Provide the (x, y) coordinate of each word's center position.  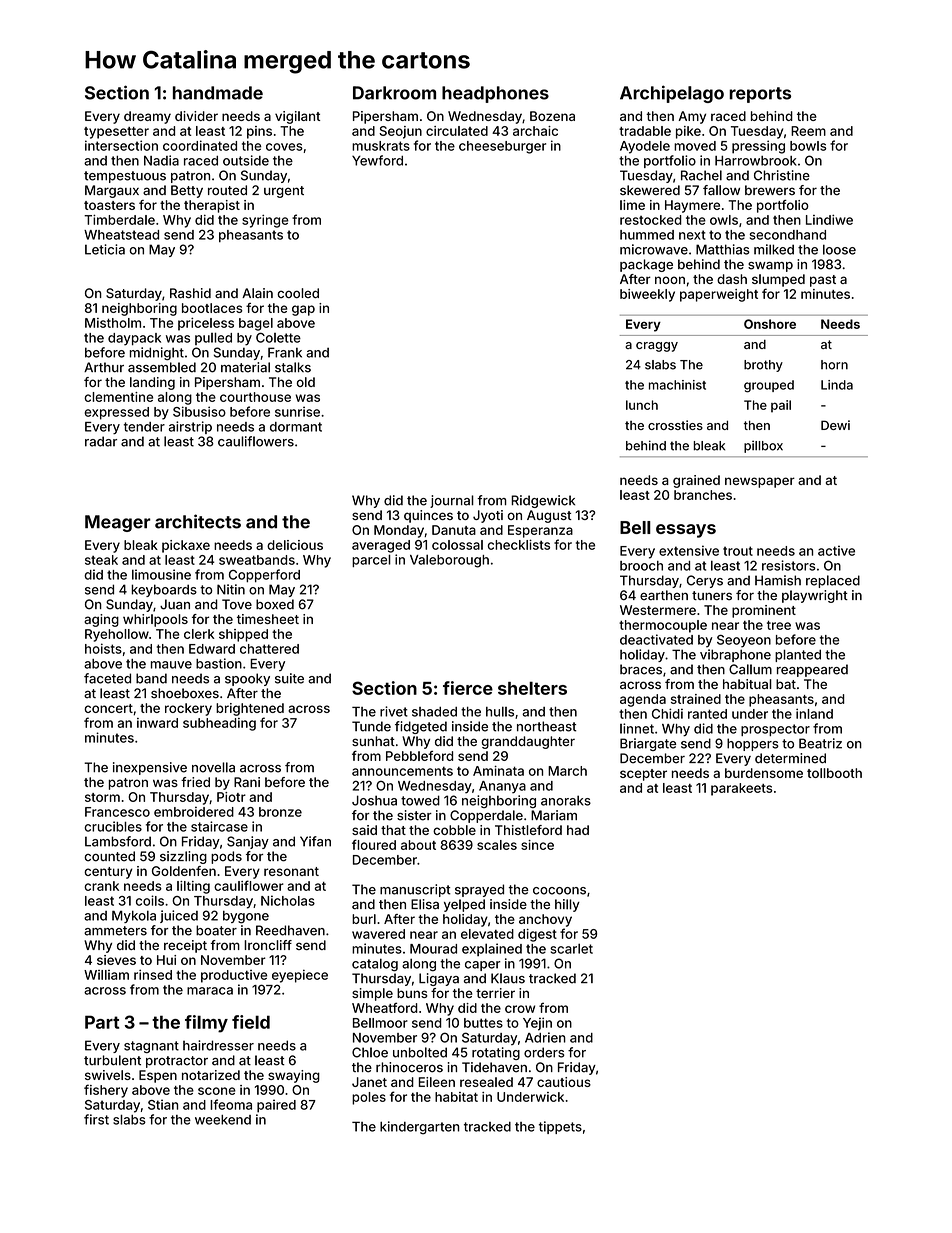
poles (369, 1098)
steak (101, 560)
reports (760, 95)
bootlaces (212, 308)
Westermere (658, 610)
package (646, 265)
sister (414, 815)
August (549, 516)
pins (259, 132)
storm (102, 797)
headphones (495, 94)
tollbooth (834, 773)
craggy (657, 347)
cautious (564, 1082)
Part (102, 1022)
